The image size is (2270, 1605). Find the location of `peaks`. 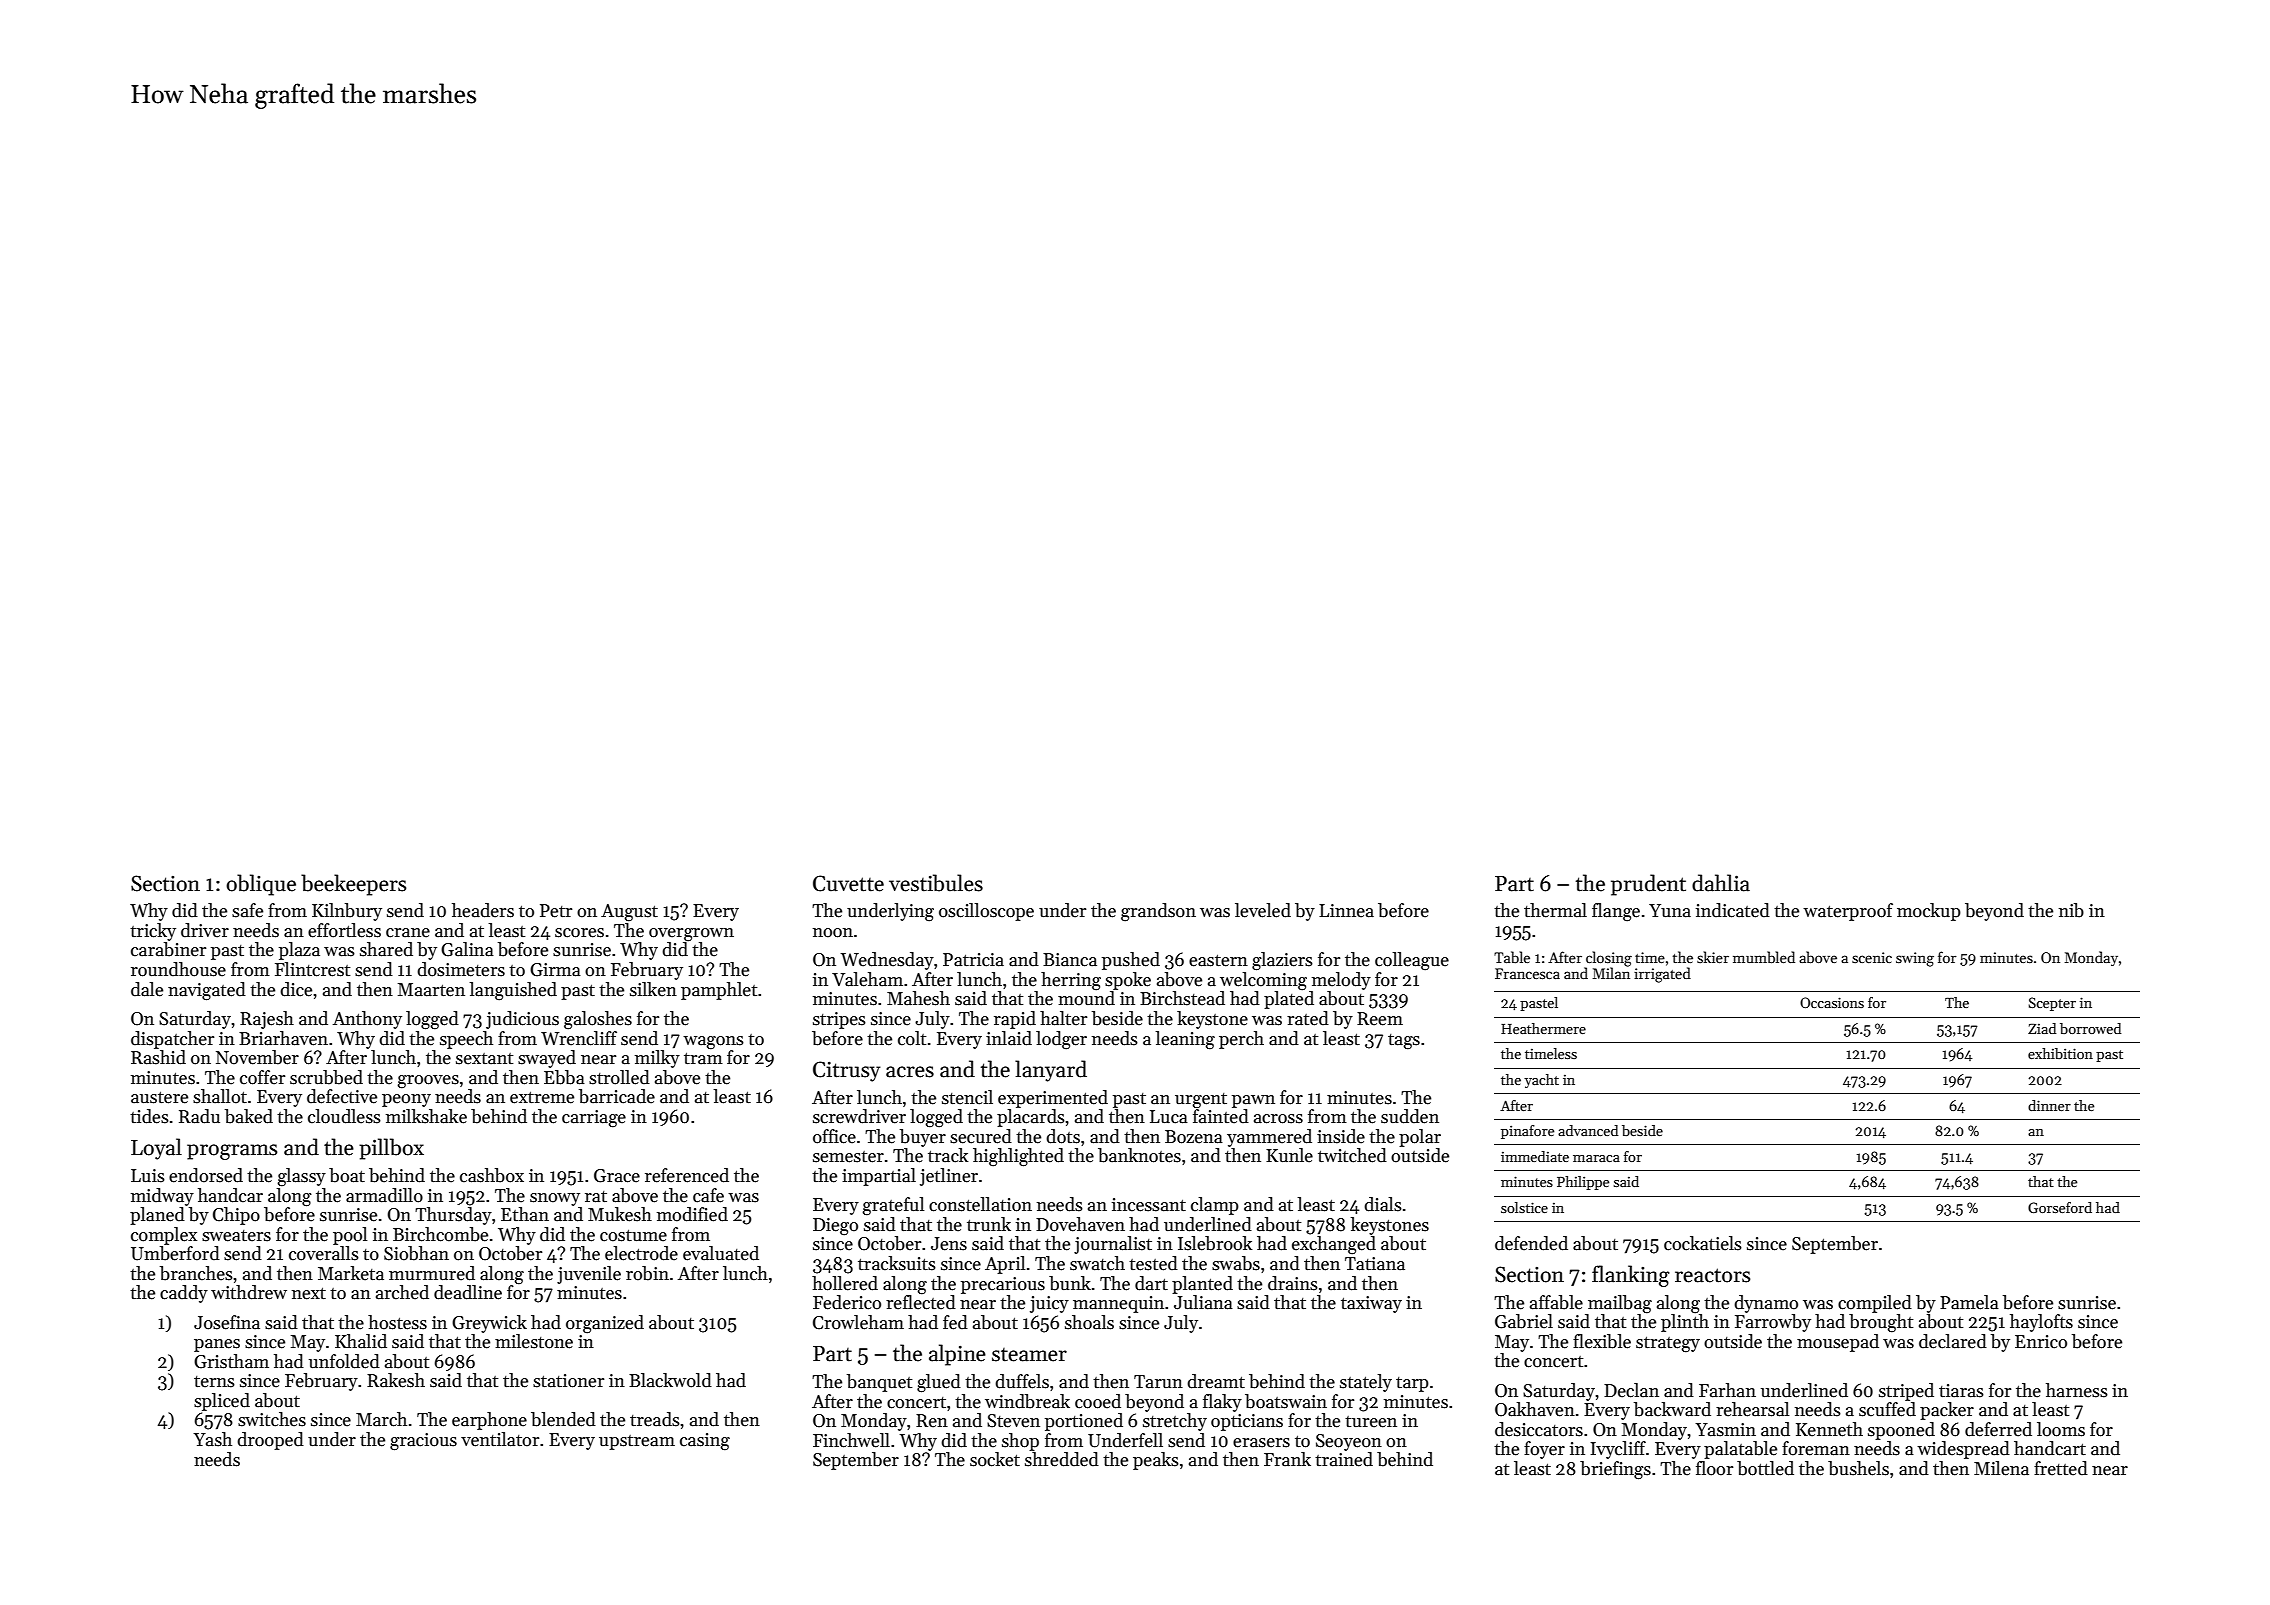

peaks is located at coordinates (1156, 1461).
